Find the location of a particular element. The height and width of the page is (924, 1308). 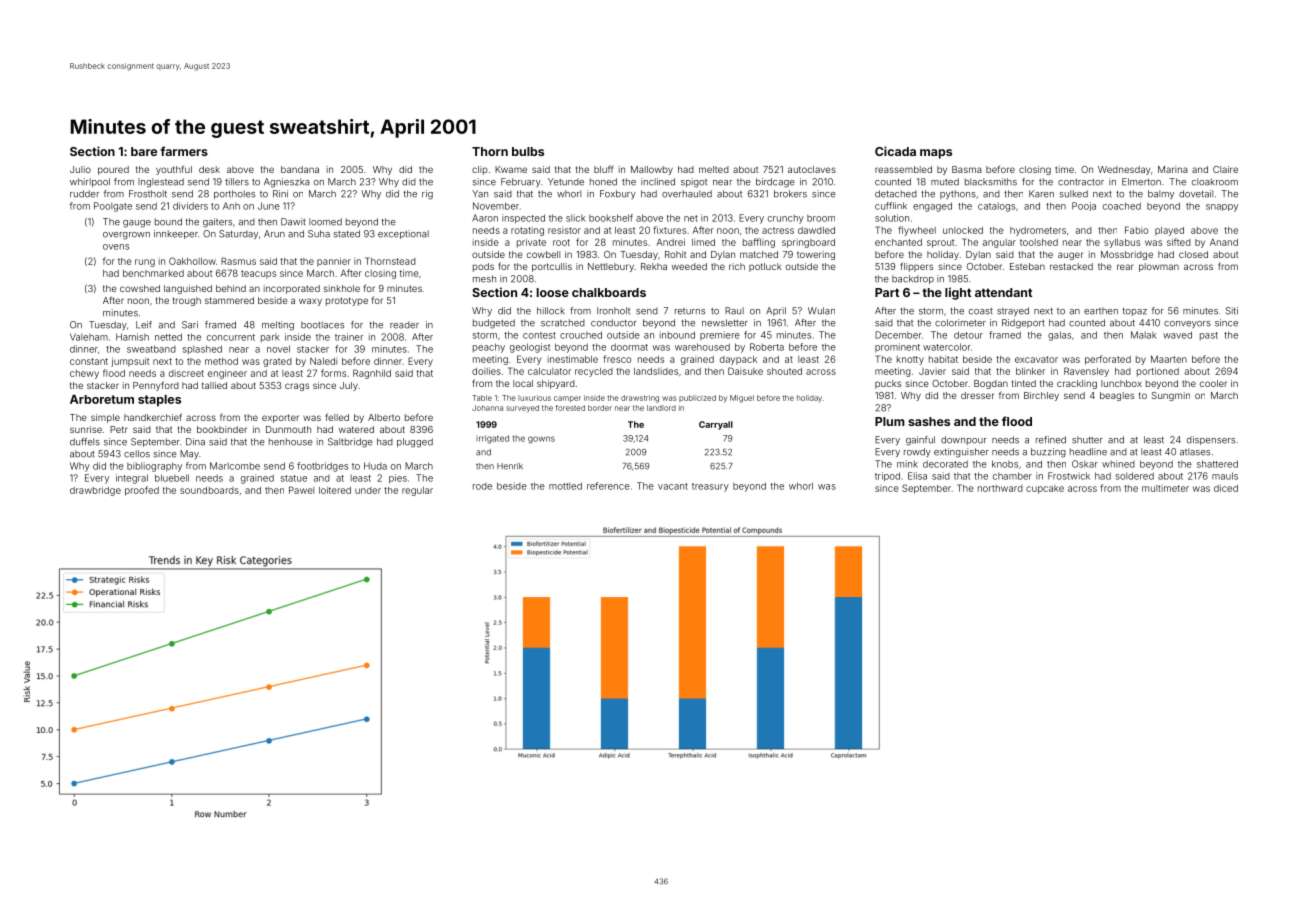

mesh is located at coordinates (484, 279).
